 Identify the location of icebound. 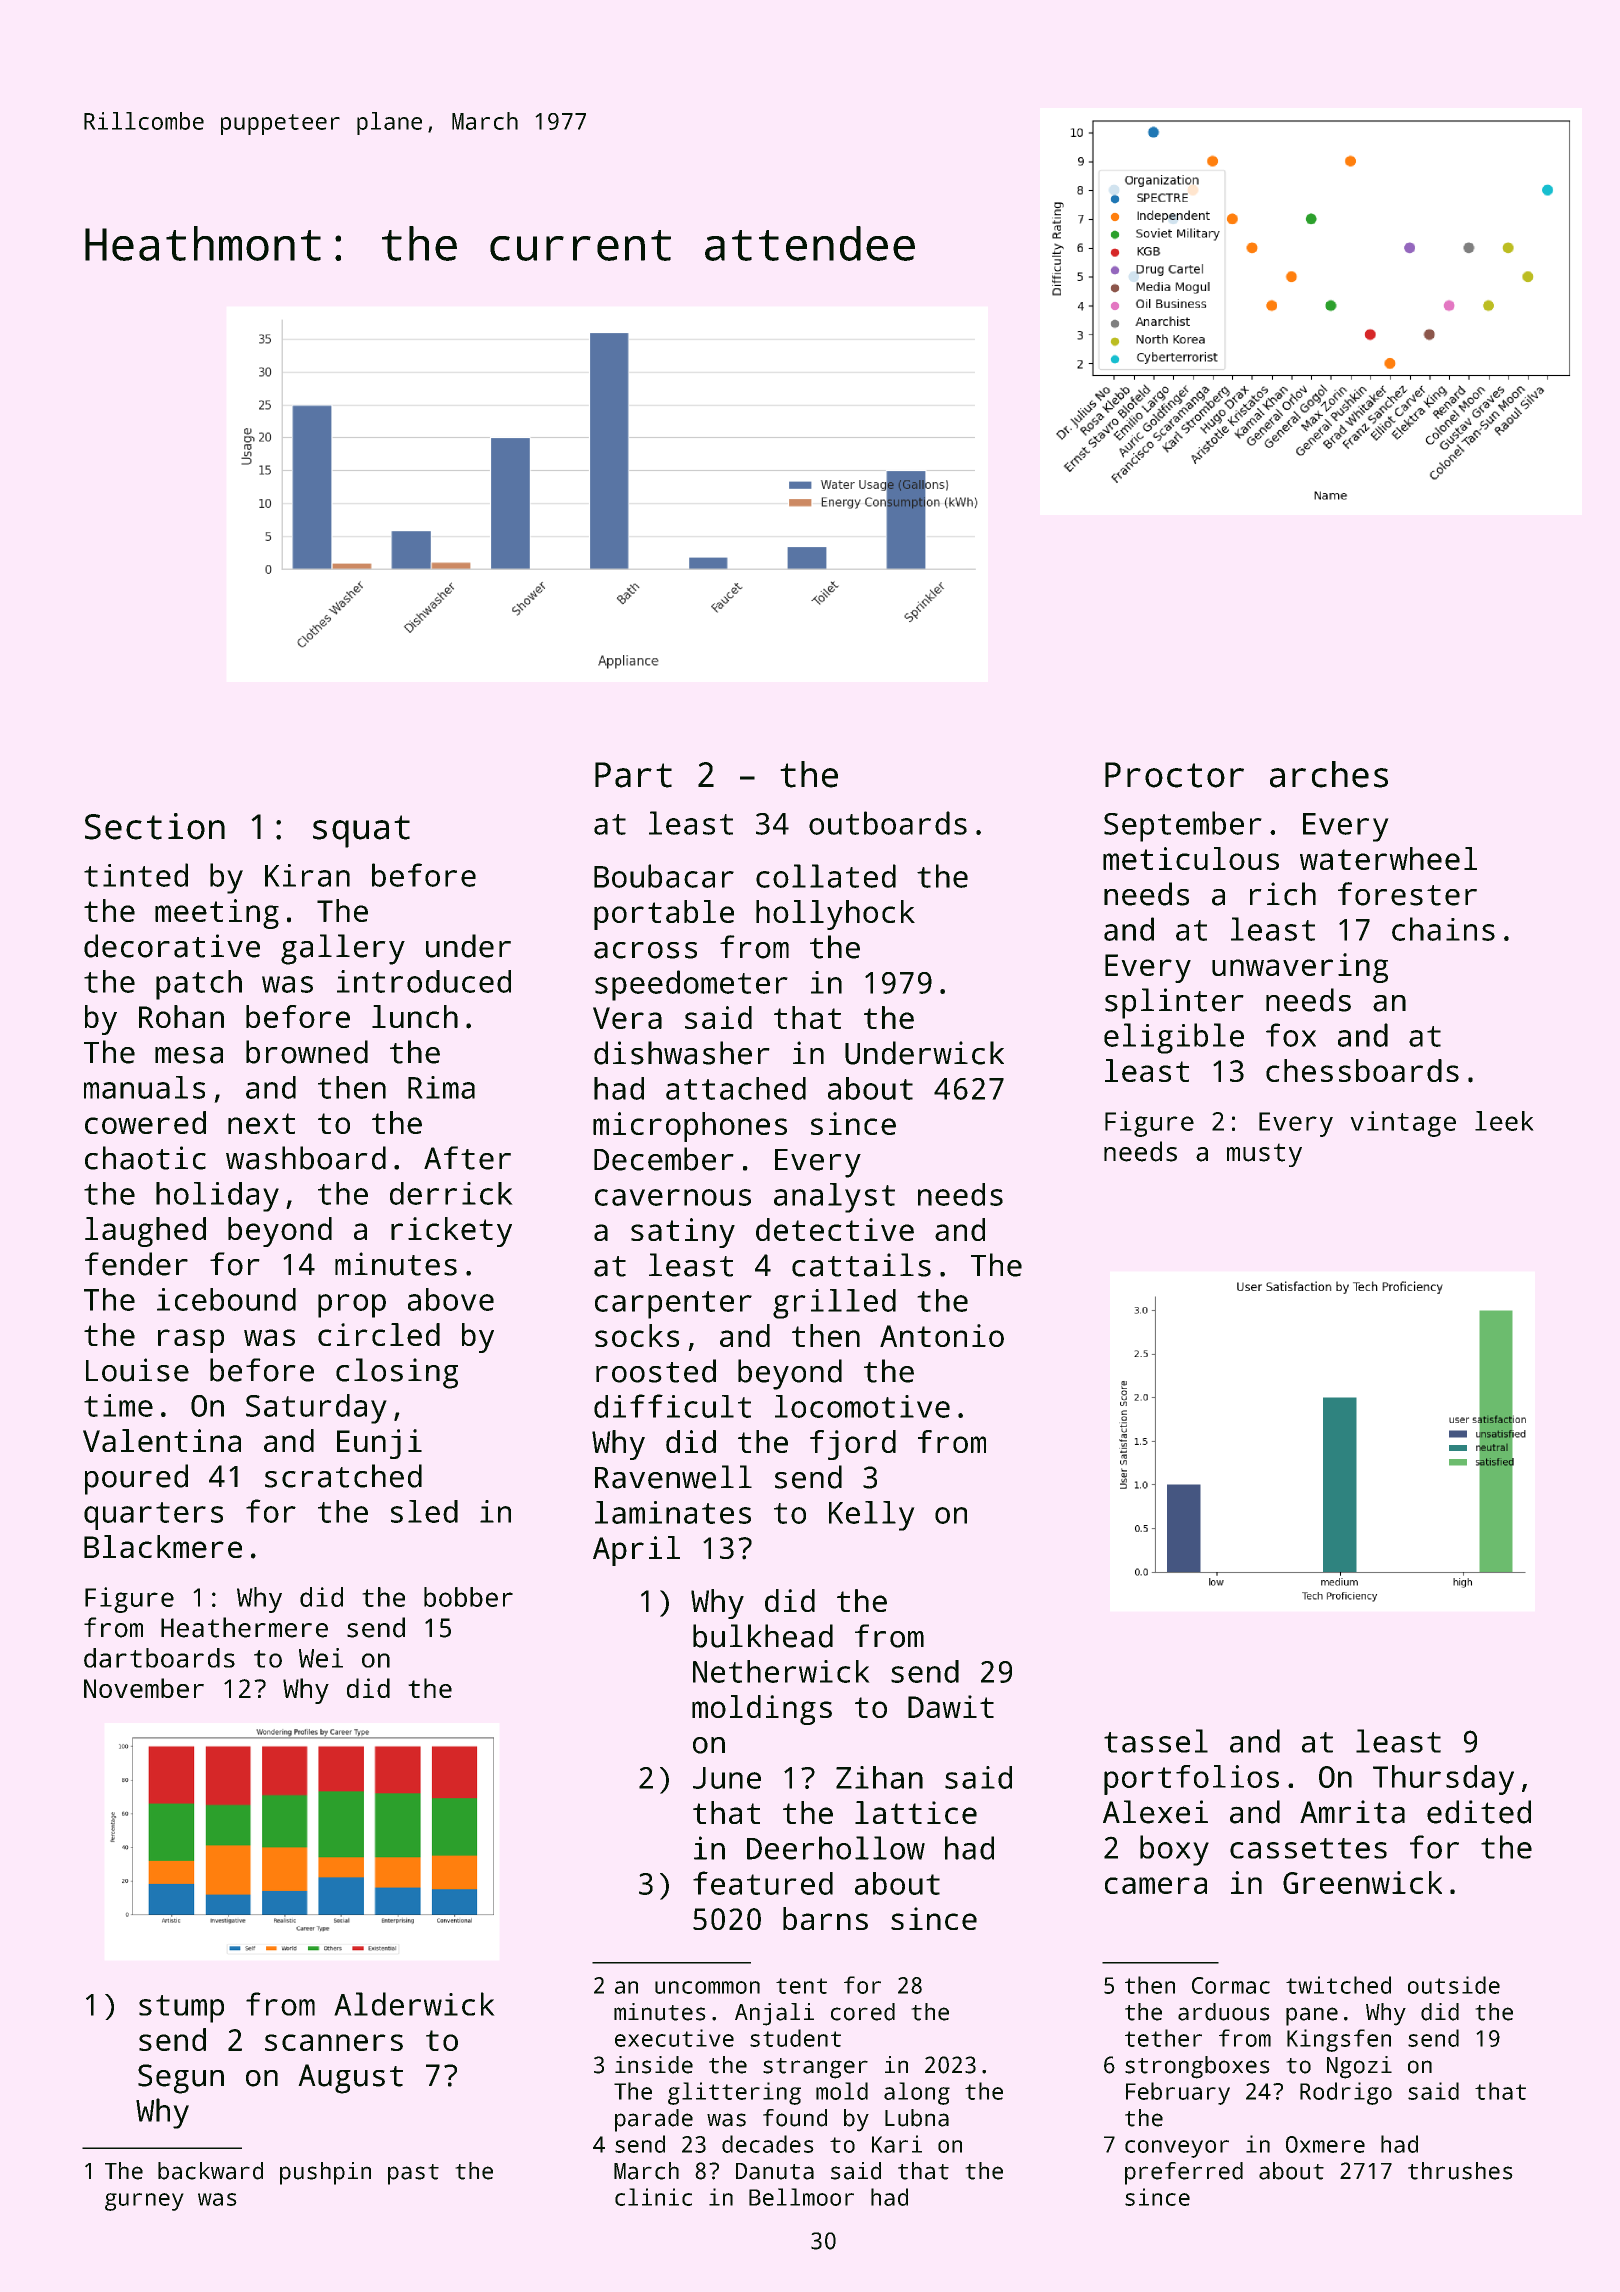
(226, 1299).
